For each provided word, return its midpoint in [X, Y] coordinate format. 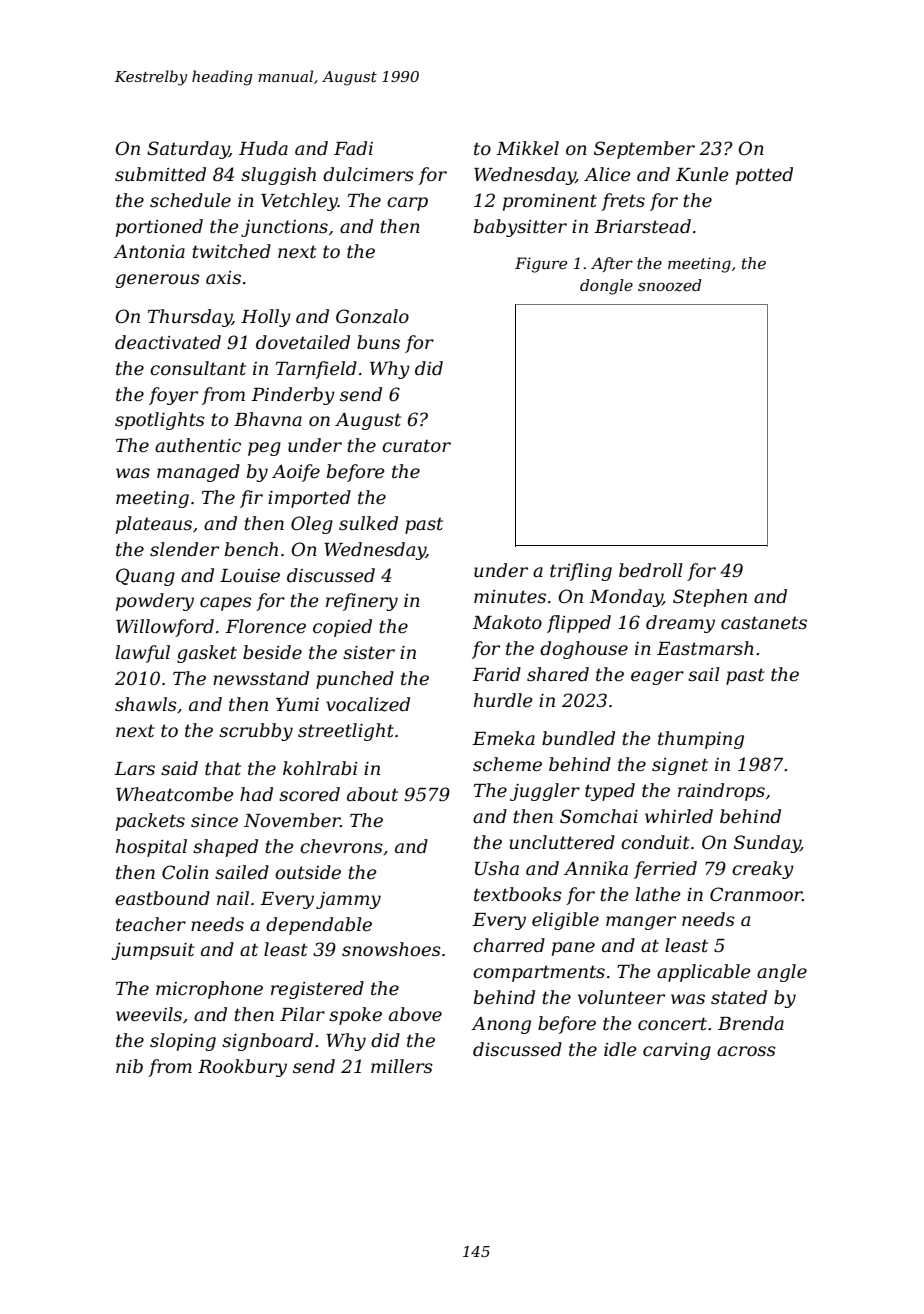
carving [677, 1051]
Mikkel [527, 148]
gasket [207, 654]
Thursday [190, 318]
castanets [764, 623]
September [644, 150]
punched [355, 680]
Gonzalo [372, 316]
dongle [606, 287]
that [223, 768]
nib [129, 1066]
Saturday [188, 150]
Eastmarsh [705, 648]
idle [620, 1049]
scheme [507, 764]
